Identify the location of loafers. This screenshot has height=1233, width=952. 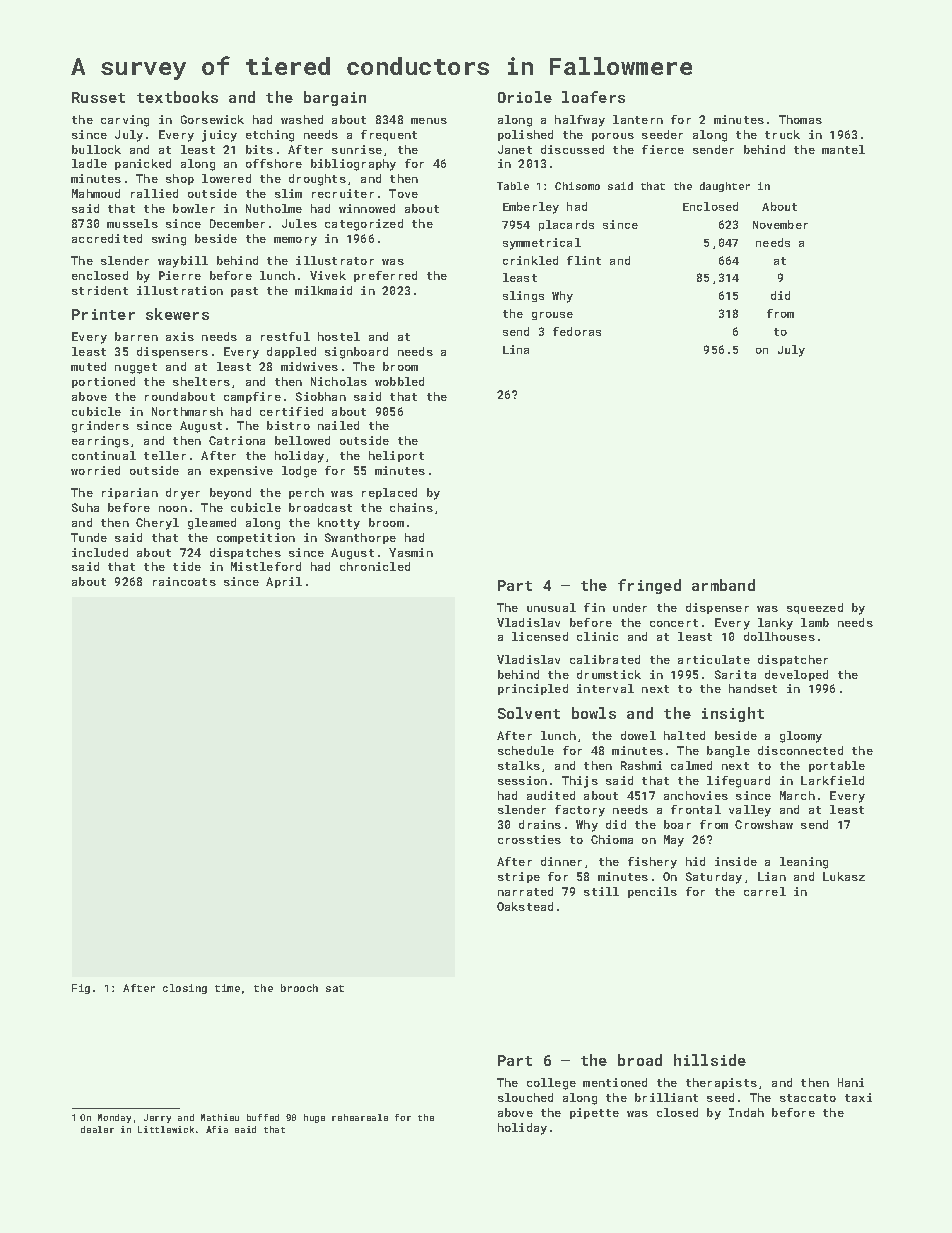
(593, 97).
